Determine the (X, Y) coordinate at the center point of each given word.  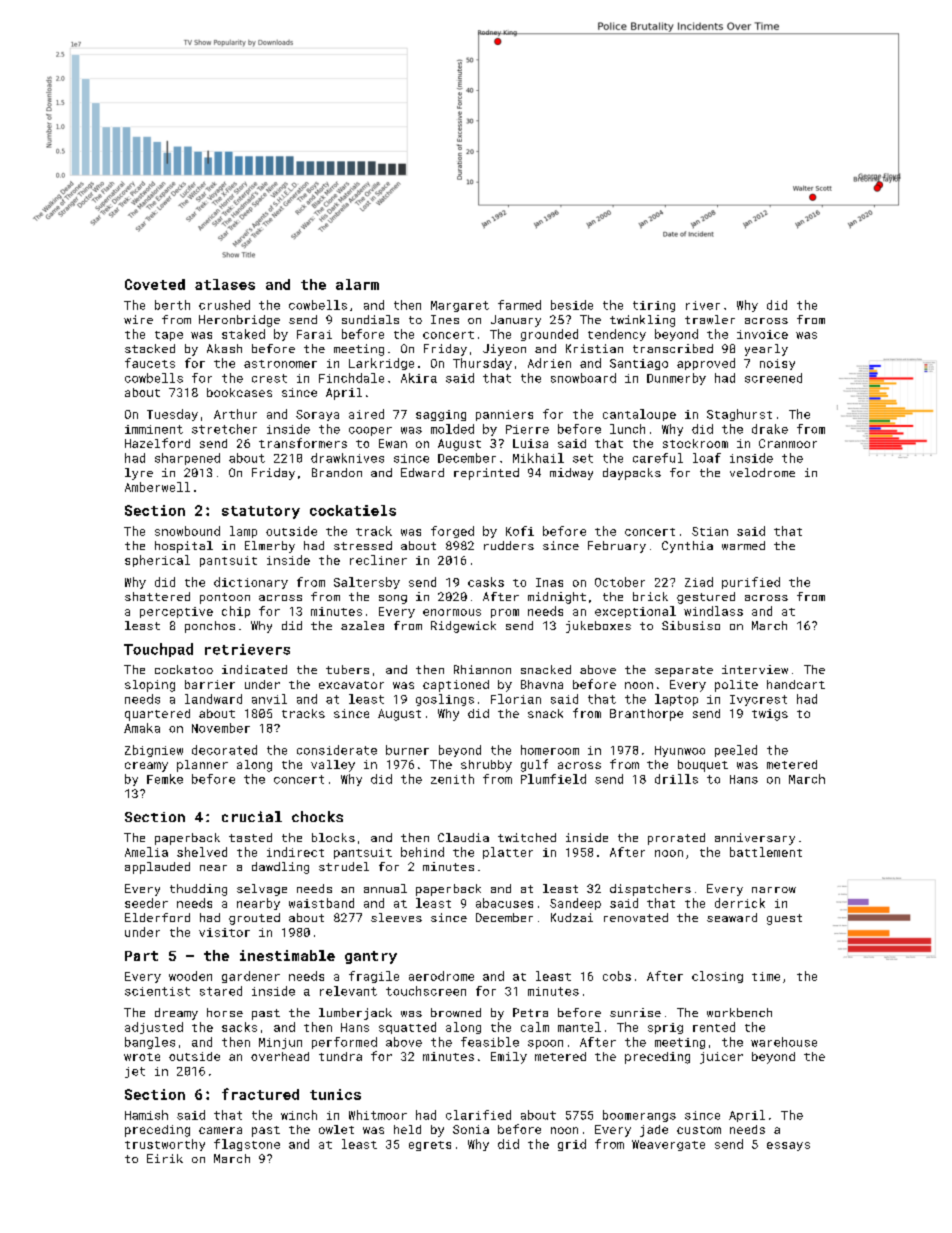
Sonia (471, 1129)
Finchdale (351, 378)
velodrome (762, 472)
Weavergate (668, 1145)
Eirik (165, 1158)
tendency (617, 335)
